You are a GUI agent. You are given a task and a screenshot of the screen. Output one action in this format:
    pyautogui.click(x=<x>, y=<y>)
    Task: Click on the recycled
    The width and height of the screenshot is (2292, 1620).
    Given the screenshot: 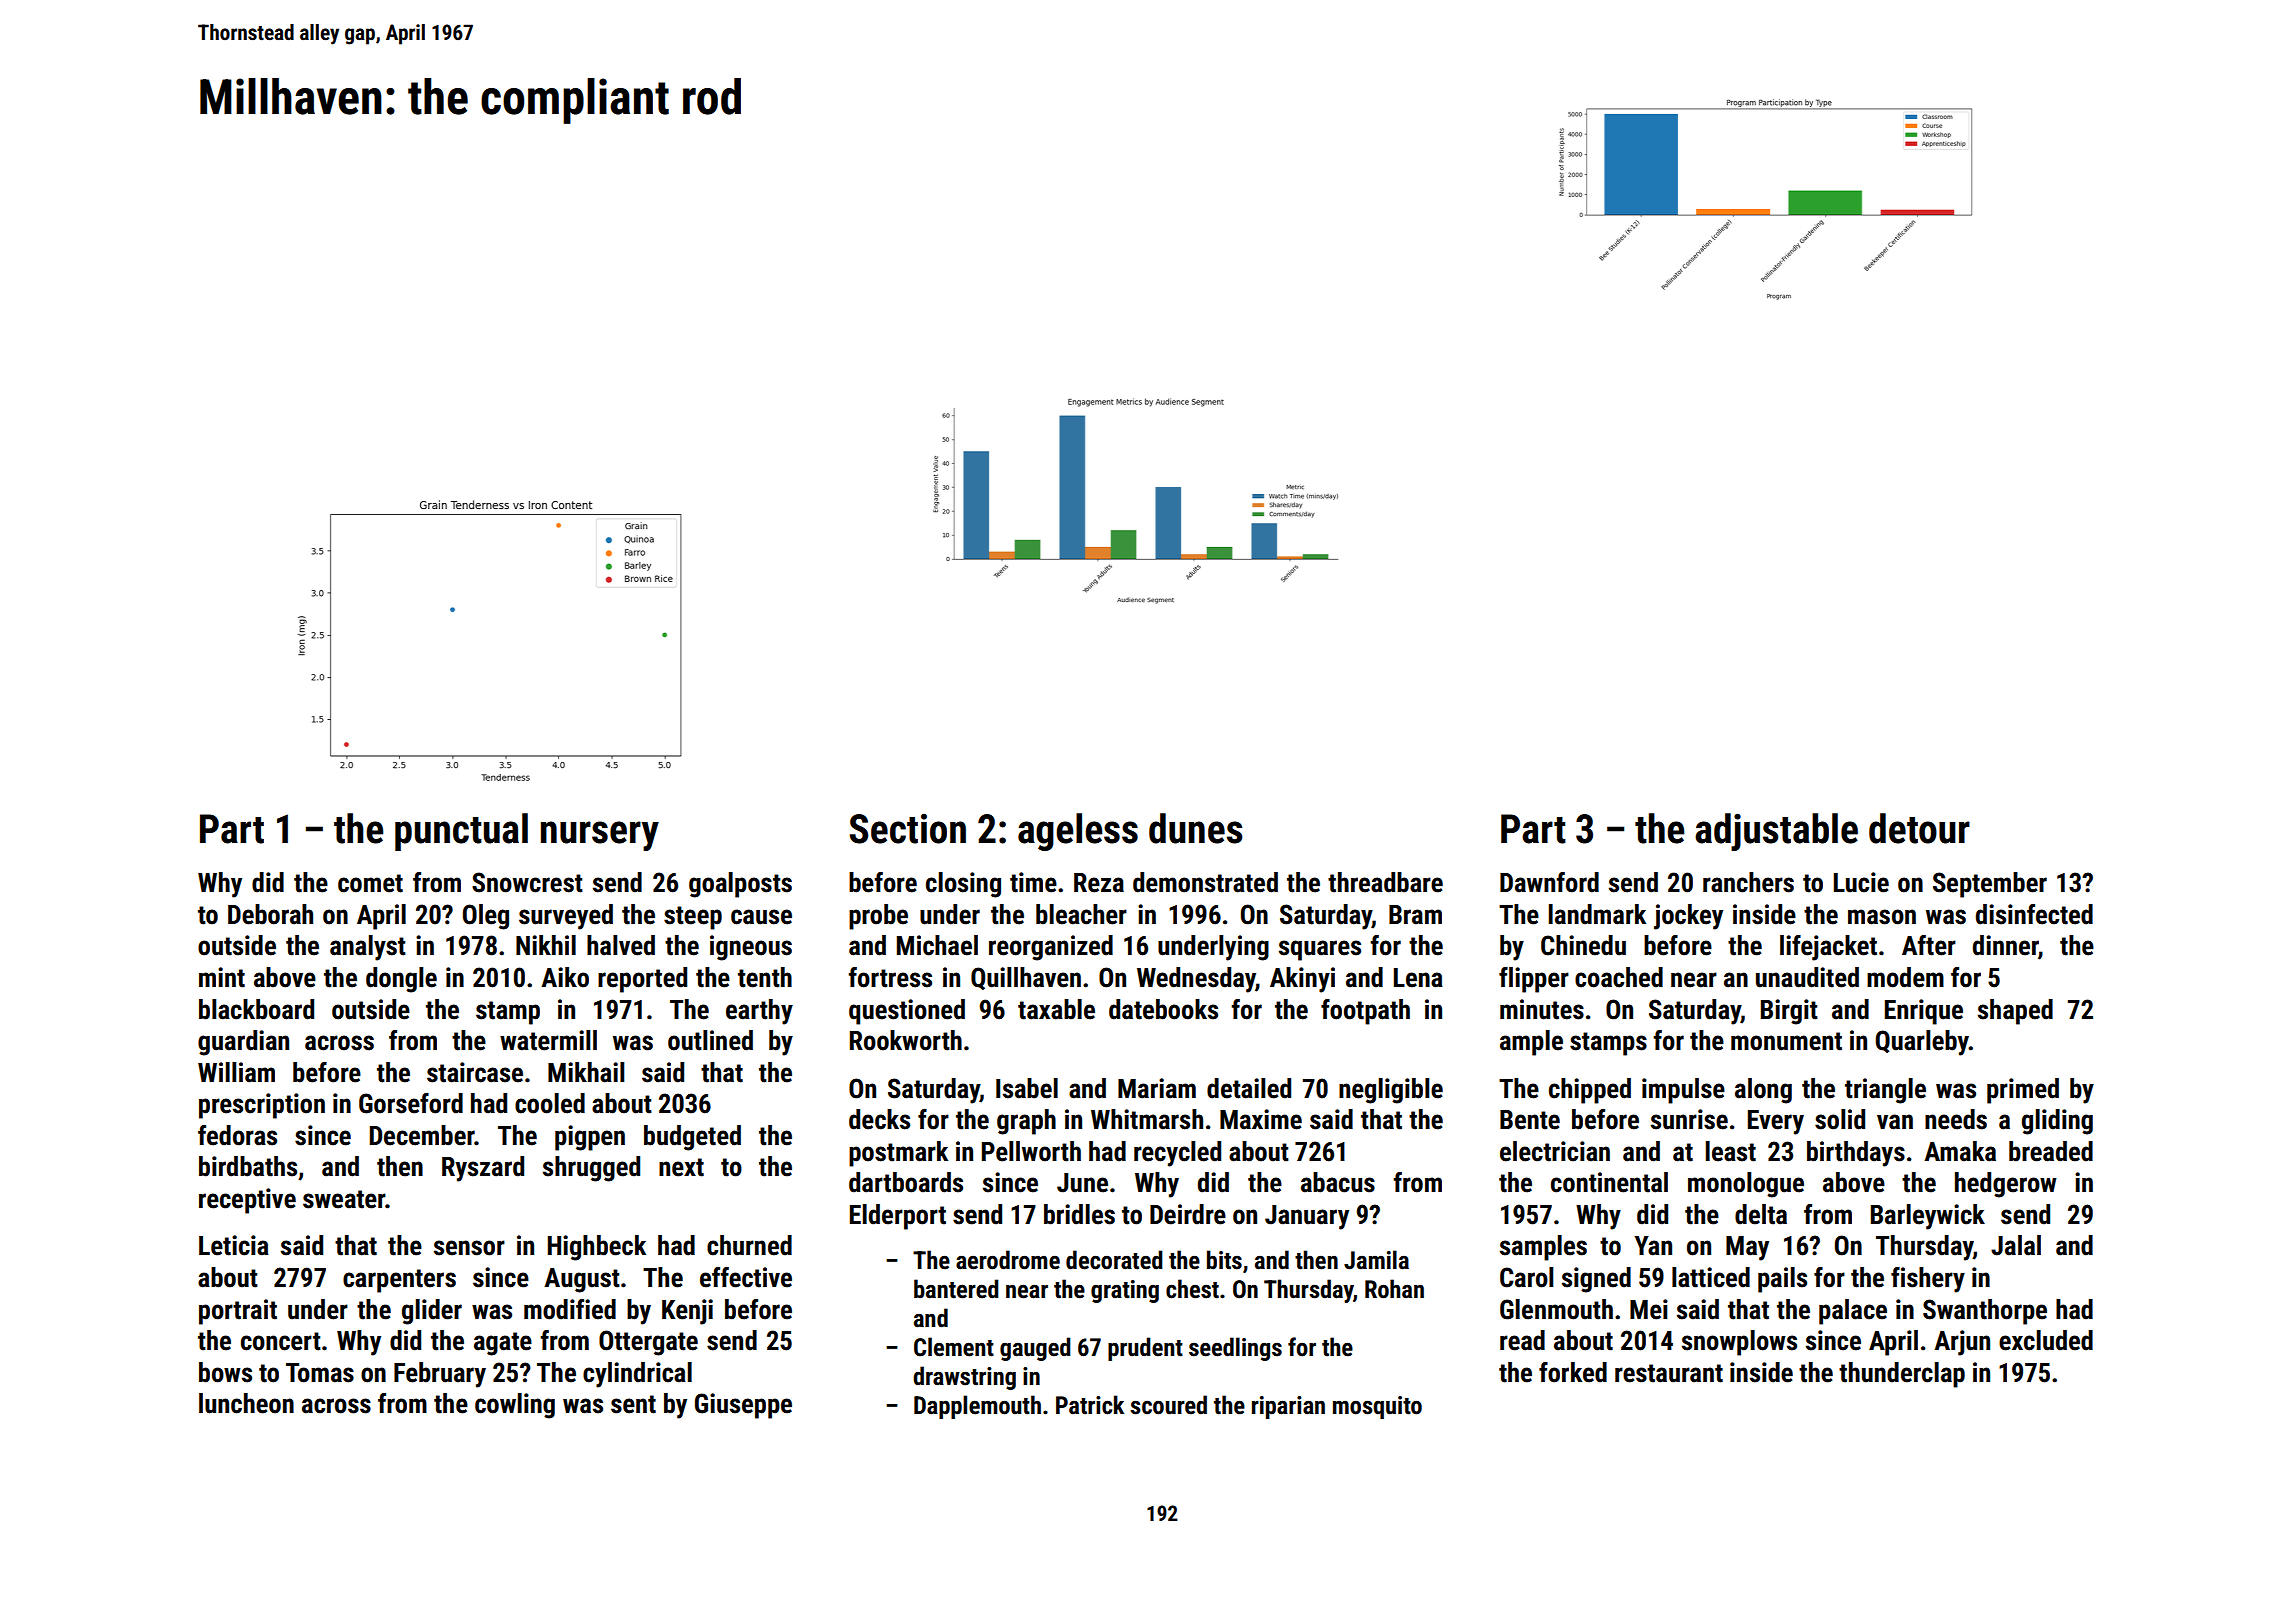 What is the action you would take?
    pyautogui.click(x=1177, y=1154)
